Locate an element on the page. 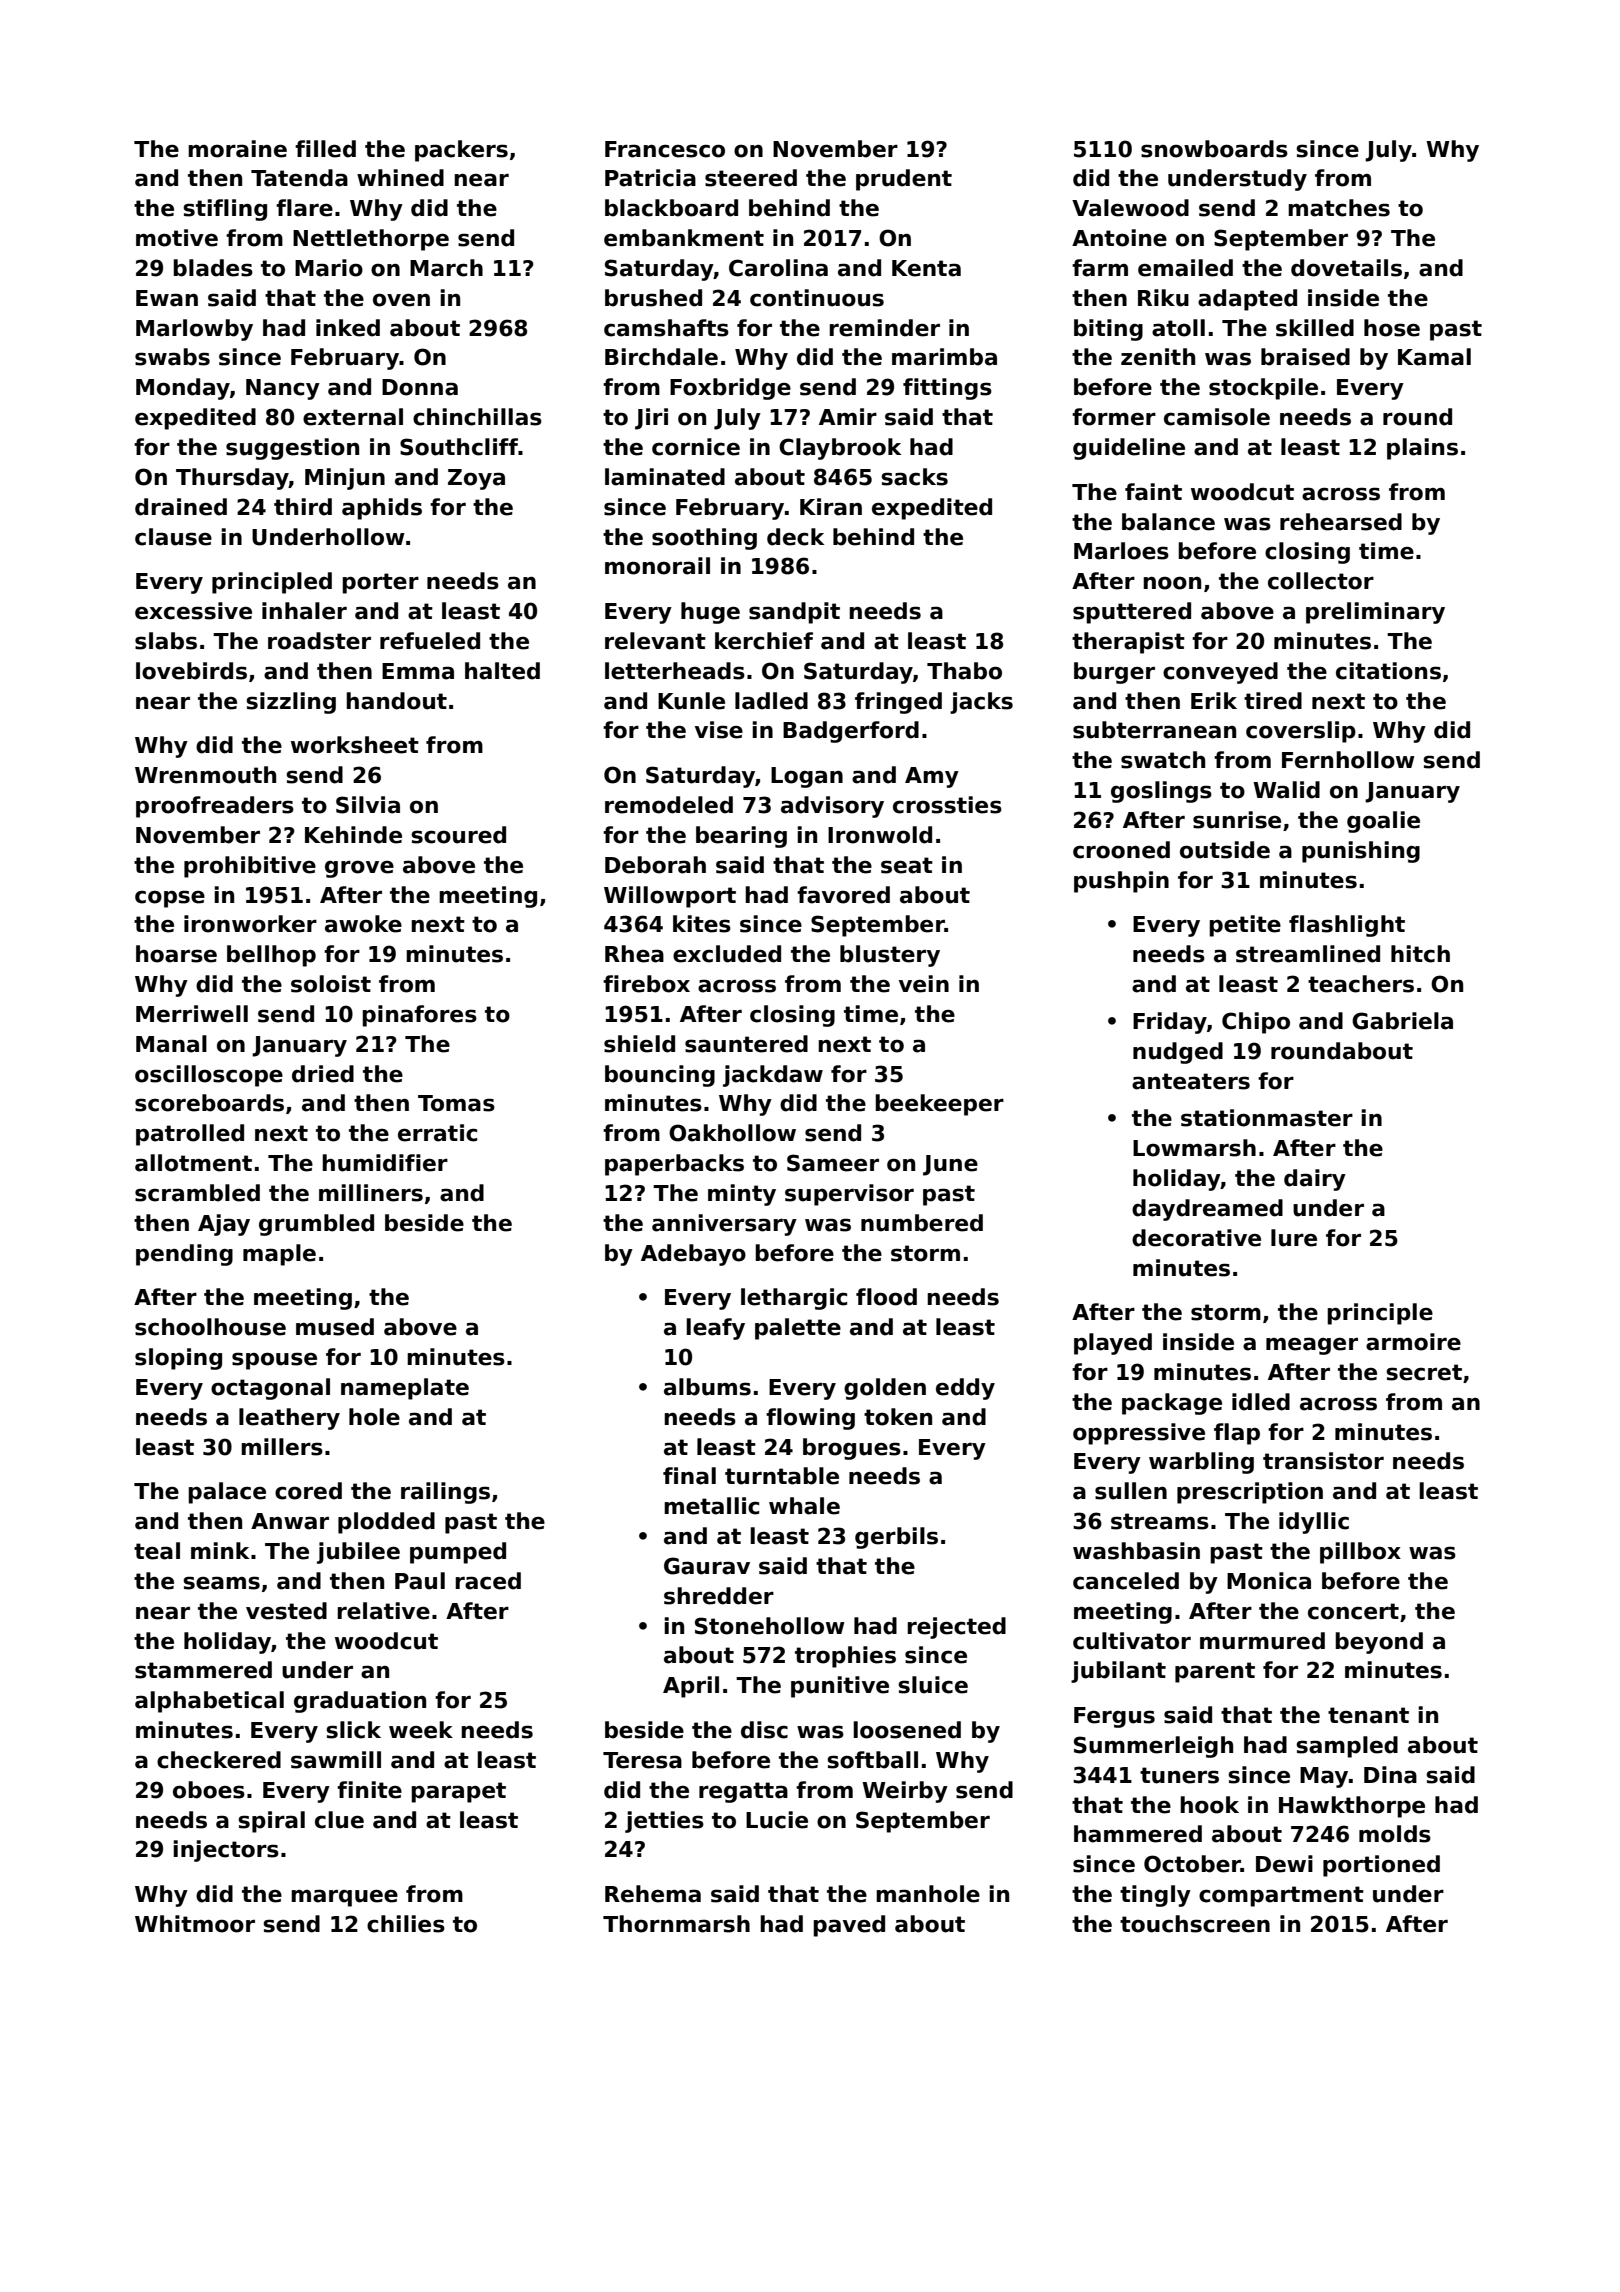 The width and height of the document is (1620, 2292). packers is located at coordinates (461, 151).
